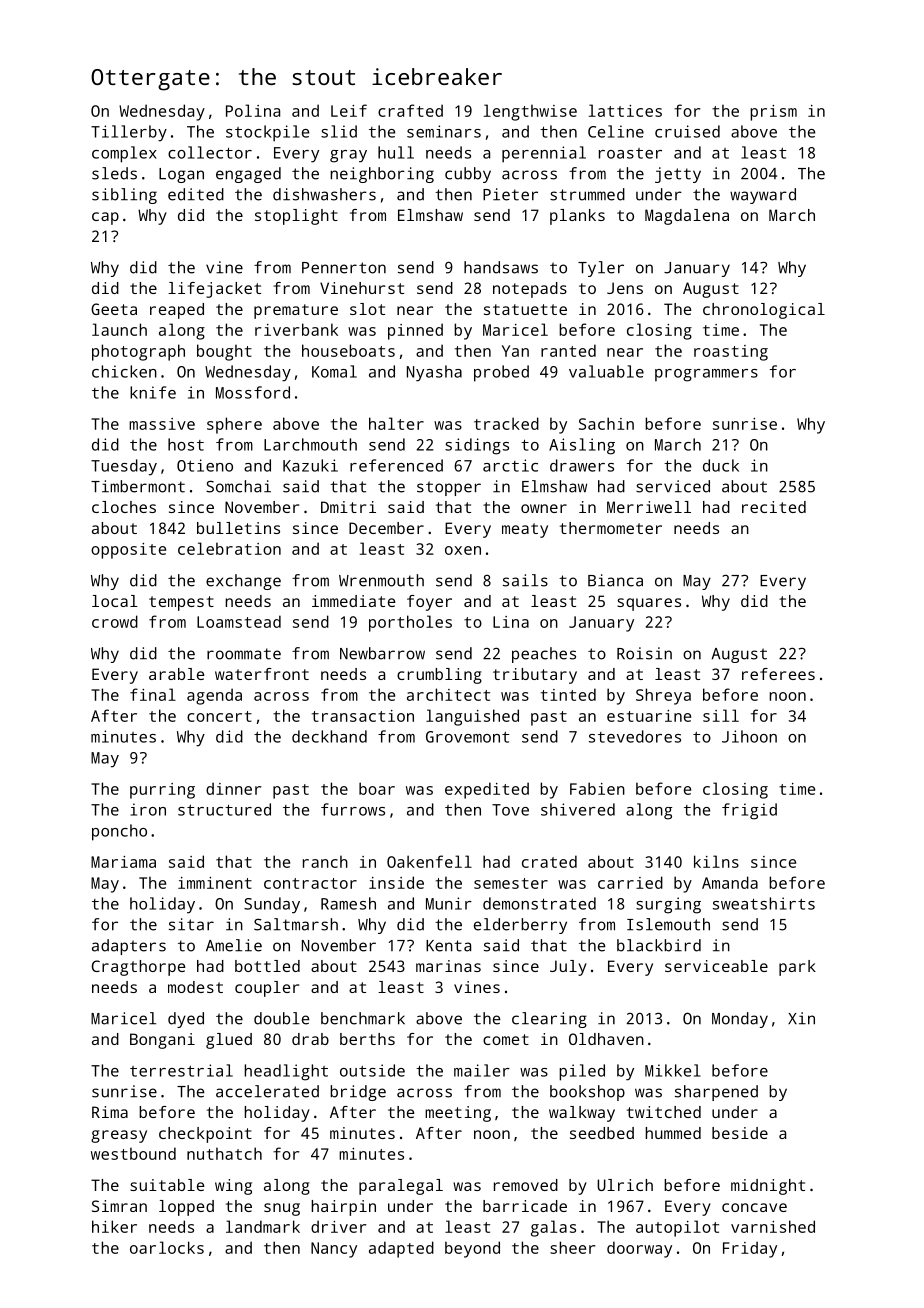 The image size is (924, 1308). What do you see at coordinates (410, 110) in the screenshot?
I see `crafted` at bounding box center [410, 110].
